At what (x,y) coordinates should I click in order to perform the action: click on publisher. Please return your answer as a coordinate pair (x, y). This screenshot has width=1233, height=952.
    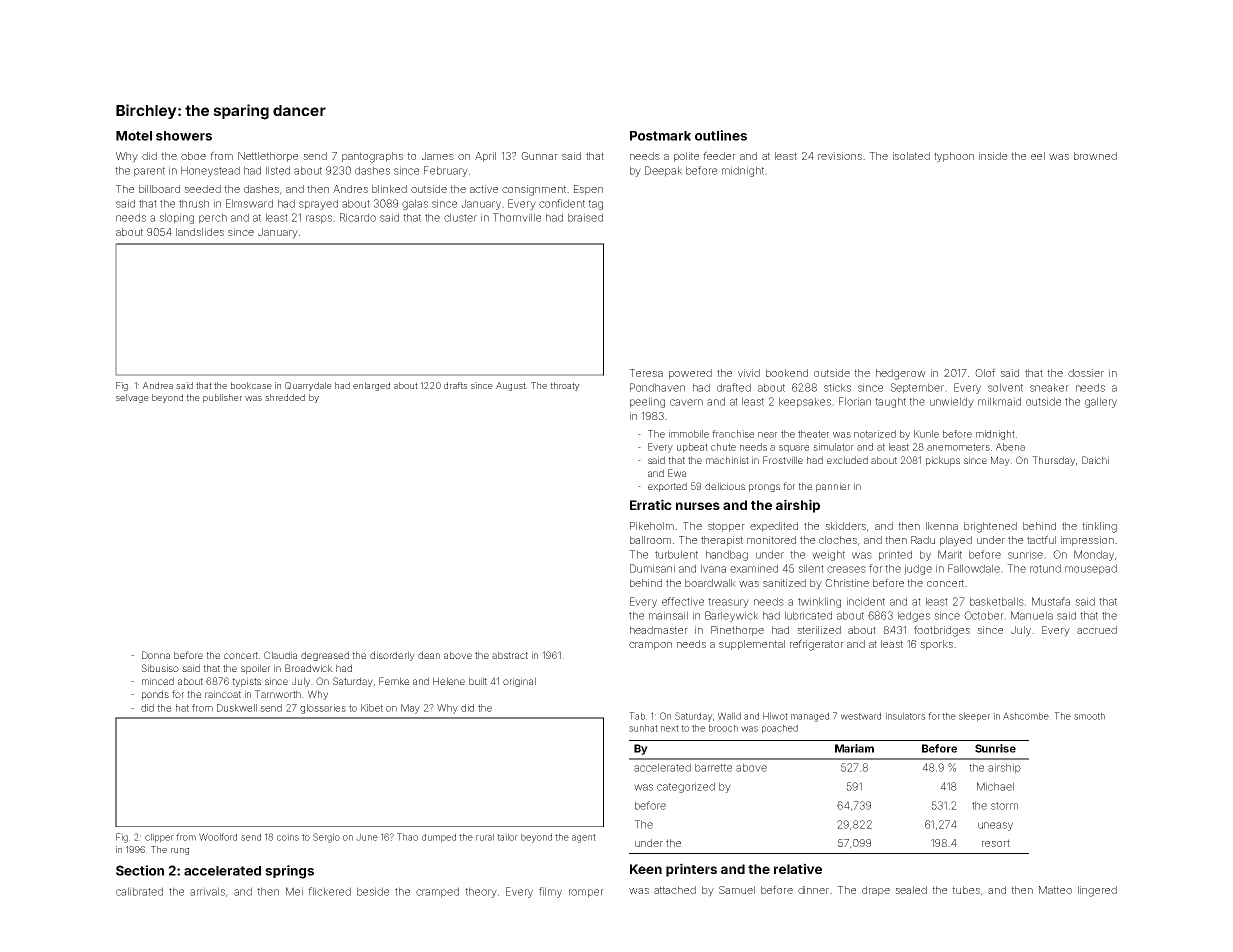
    Looking at the image, I should click on (222, 398).
